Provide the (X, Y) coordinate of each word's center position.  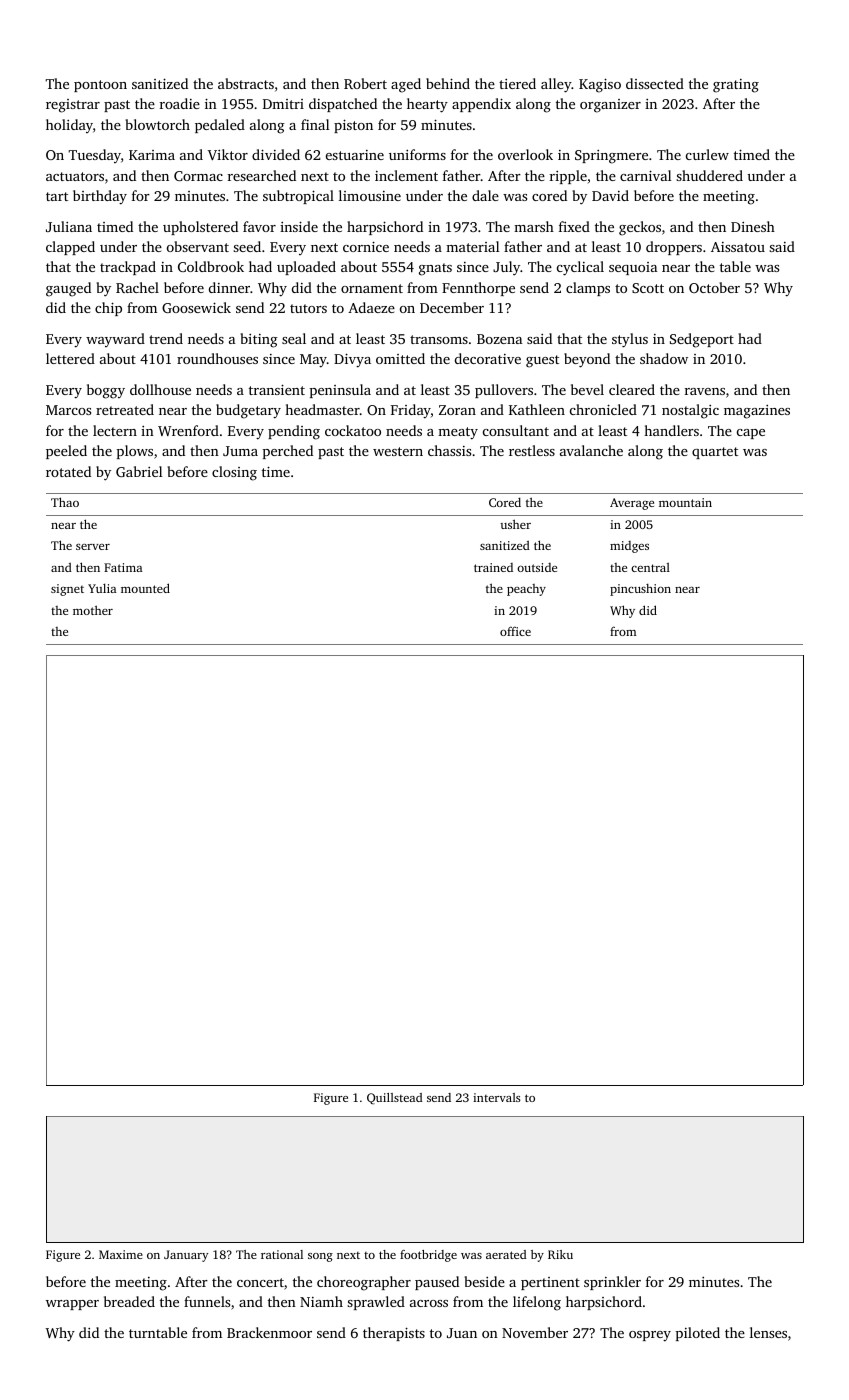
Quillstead (395, 1098)
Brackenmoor (269, 1332)
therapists (394, 1334)
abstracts (246, 83)
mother (93, 610)
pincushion (640, 590)
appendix (481, 105)
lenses (768, 1332)
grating (736, 86)
